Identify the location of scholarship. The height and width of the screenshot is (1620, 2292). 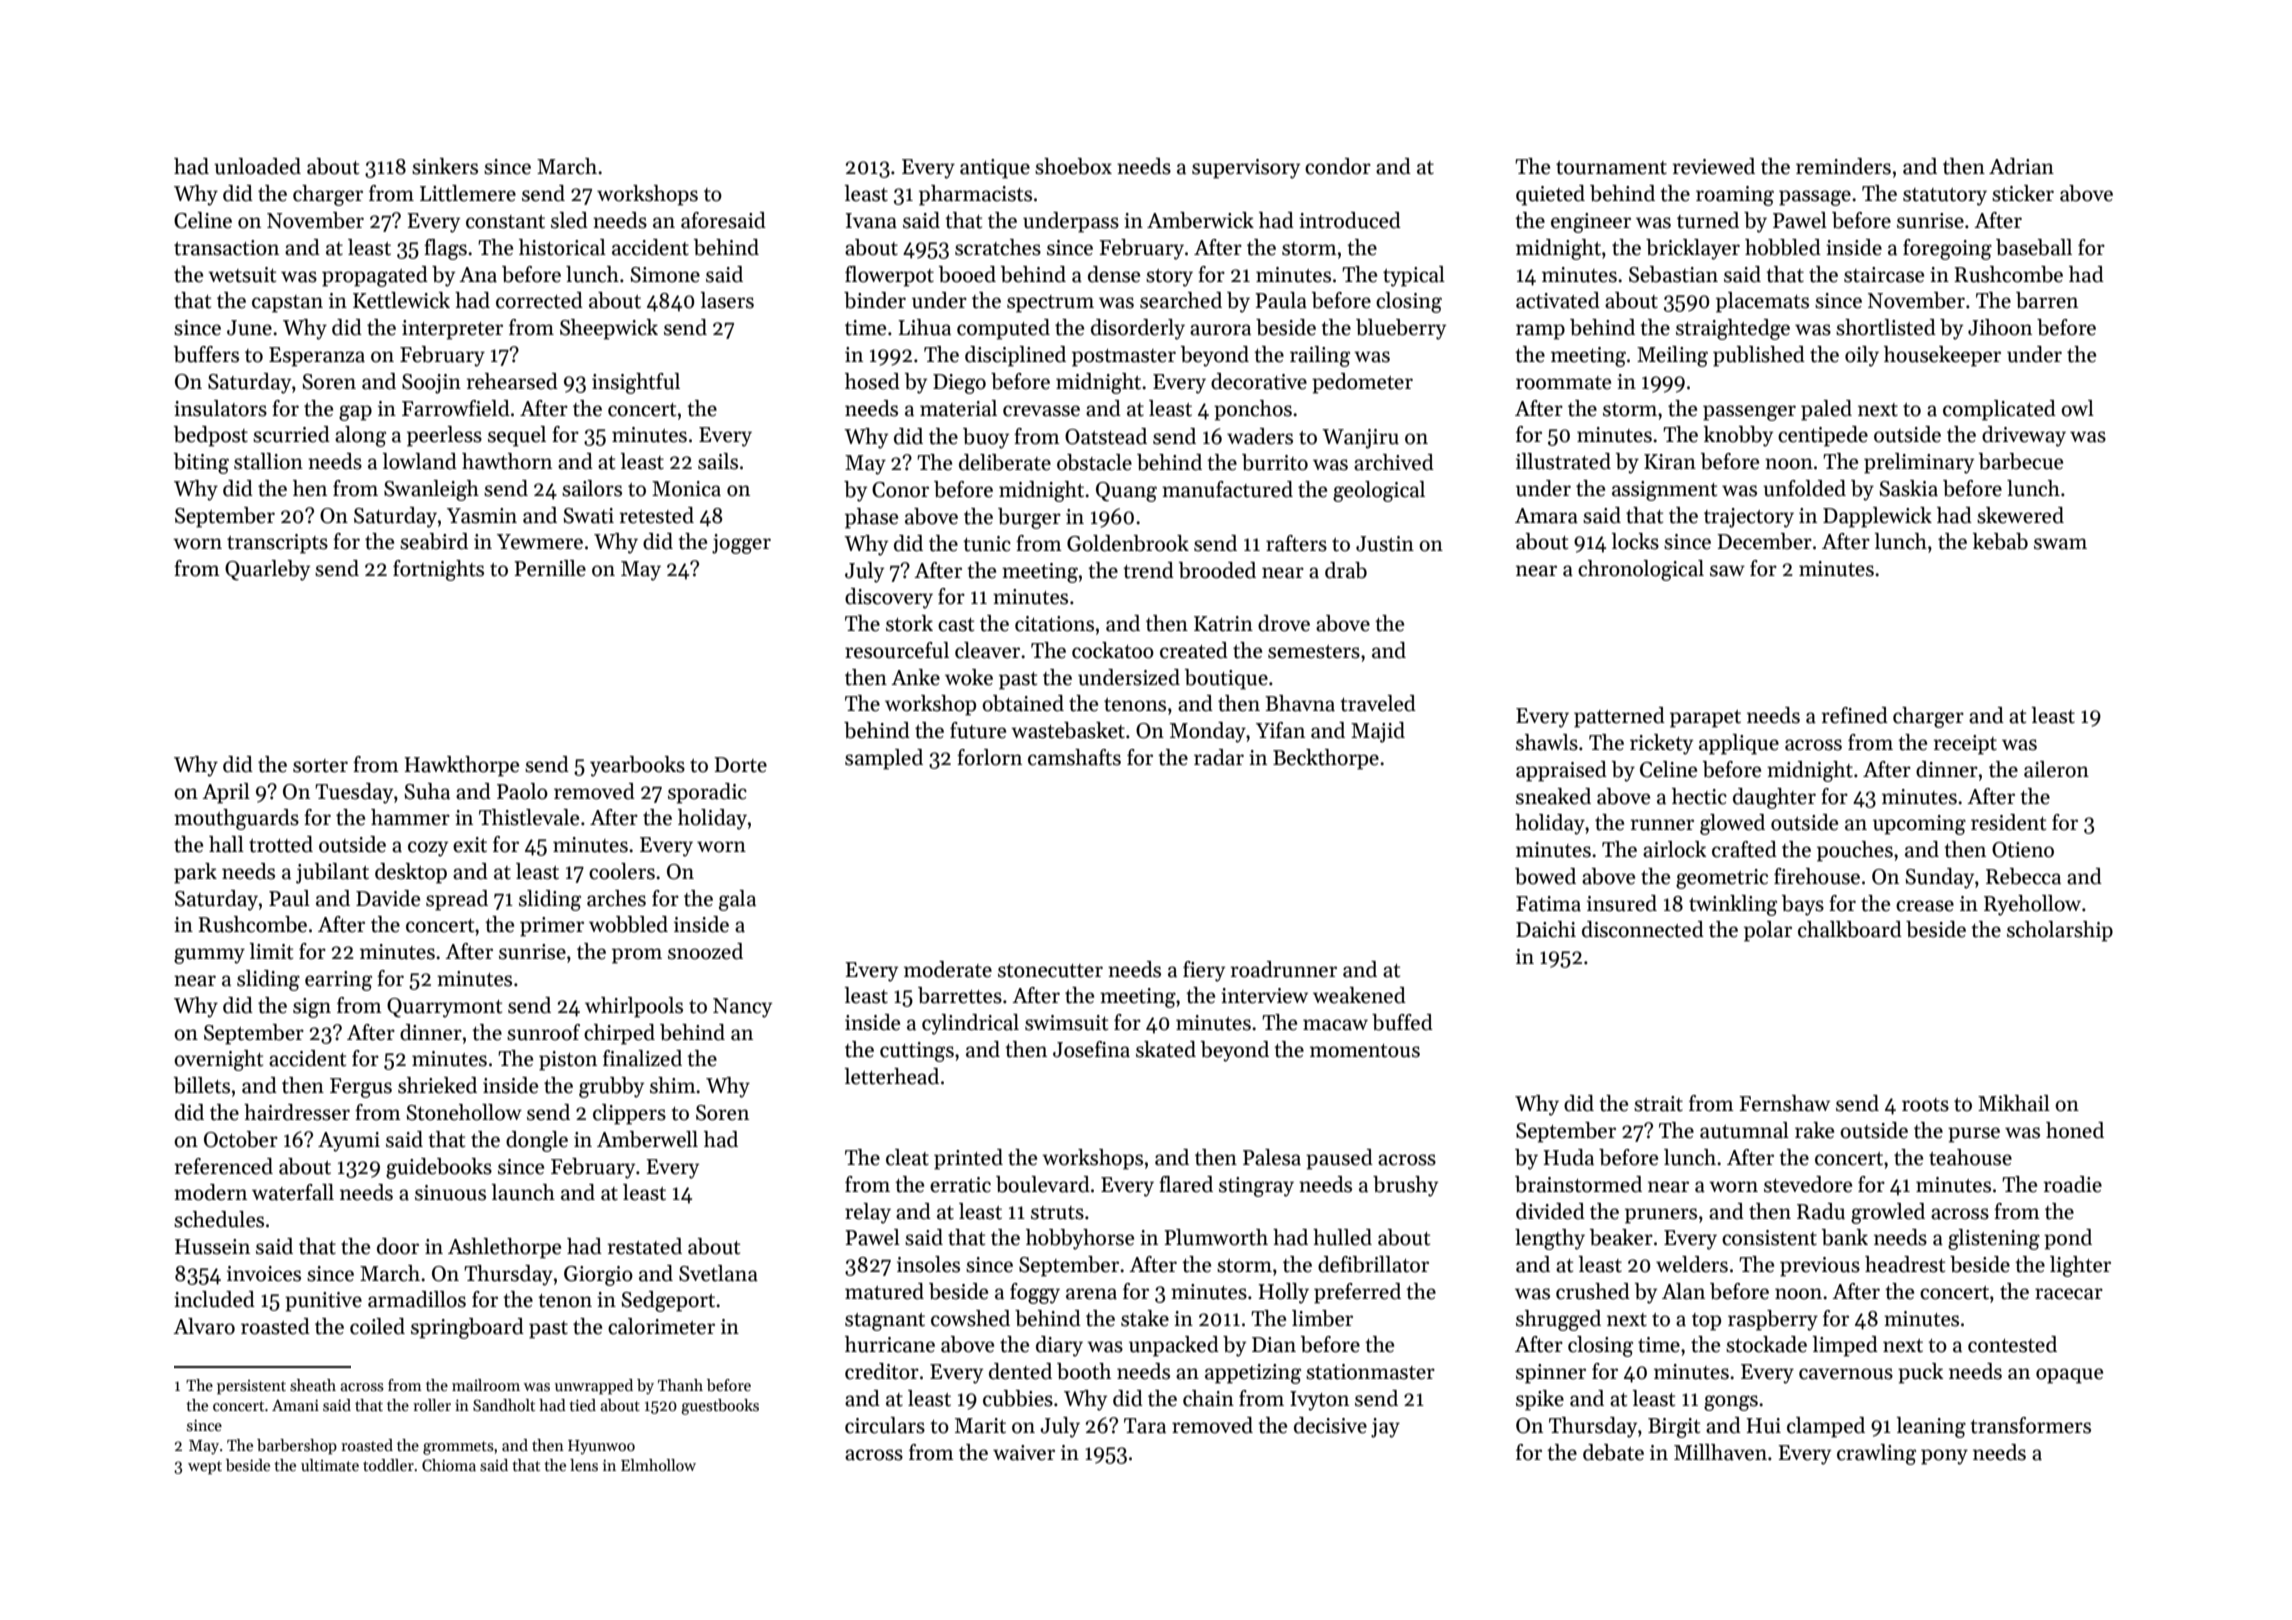
(2060, 931).
